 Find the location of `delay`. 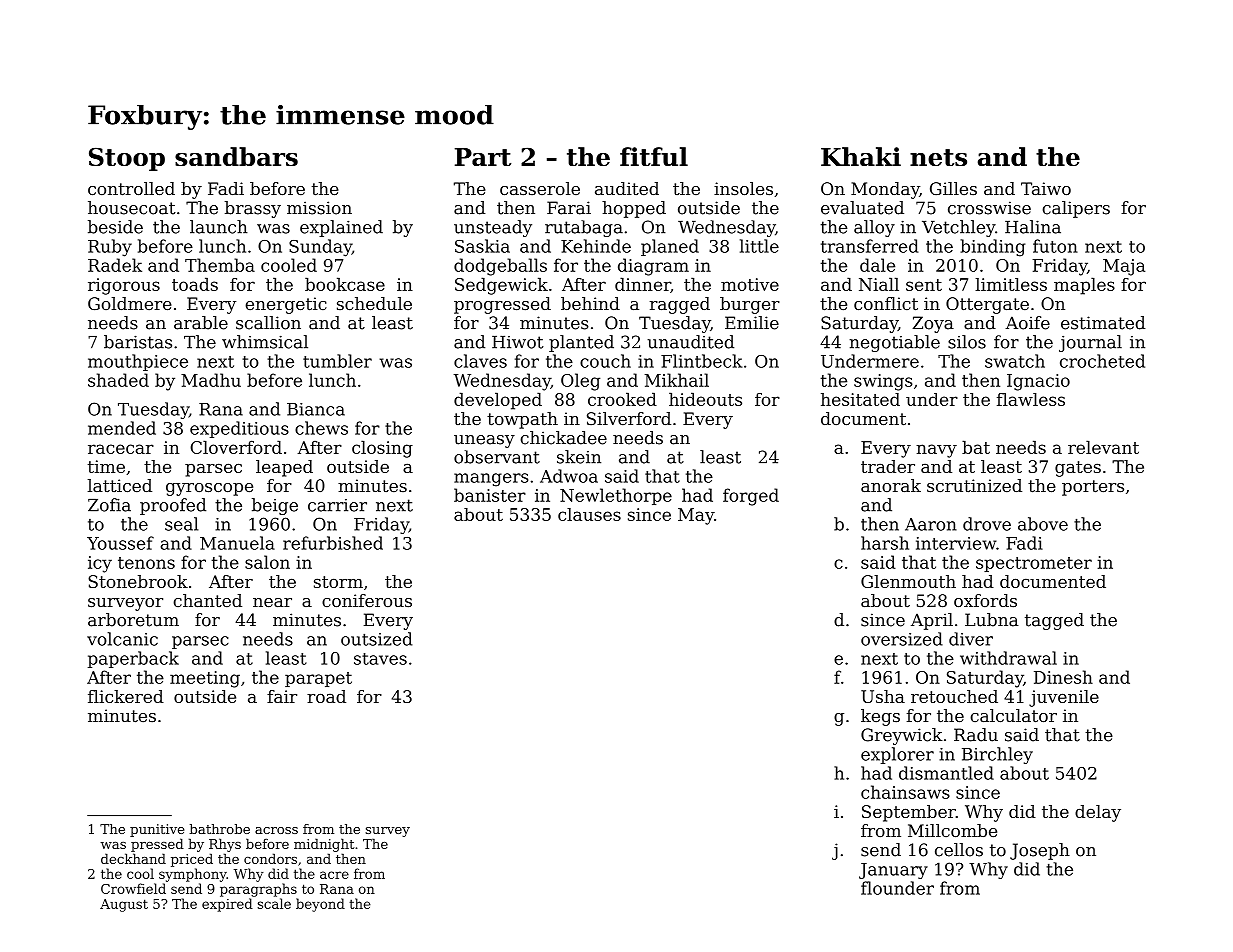

delay is located at coordinates (1098, 813).
